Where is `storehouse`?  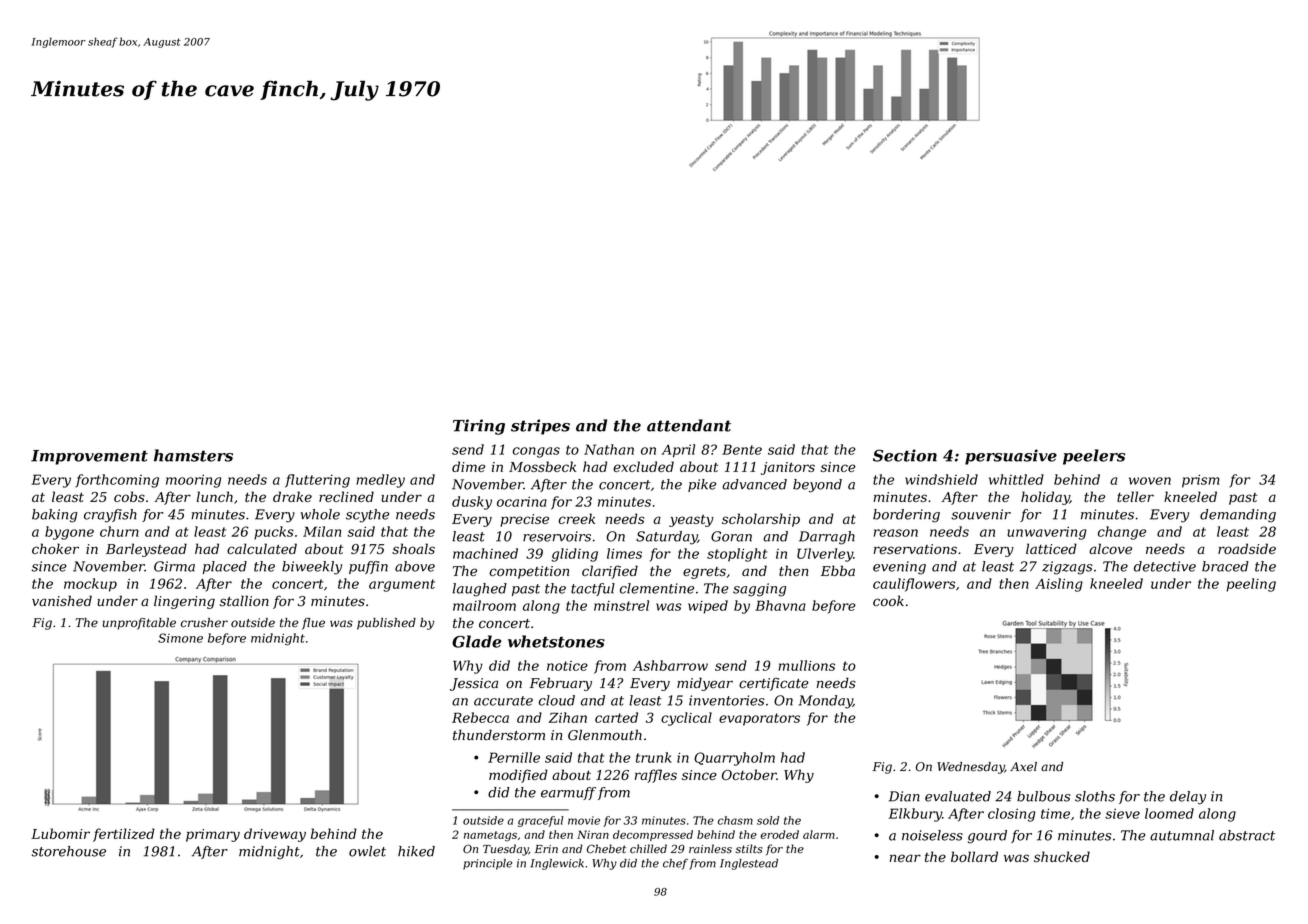 storehouse is located at coordinates (69, 851).
